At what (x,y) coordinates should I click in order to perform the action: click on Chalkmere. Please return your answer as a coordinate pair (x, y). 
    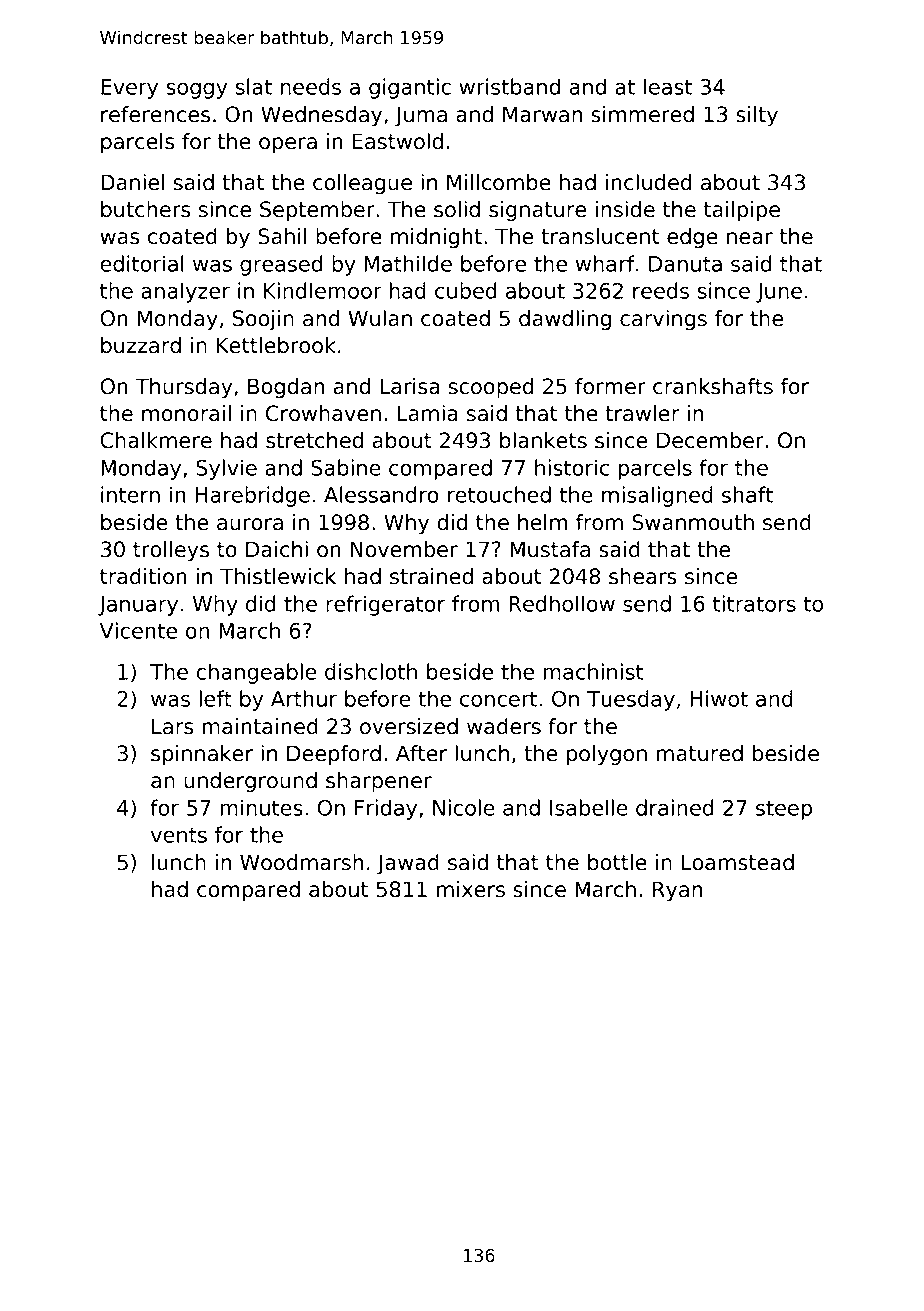
    Looking at the image, I should click on (156, 440).
